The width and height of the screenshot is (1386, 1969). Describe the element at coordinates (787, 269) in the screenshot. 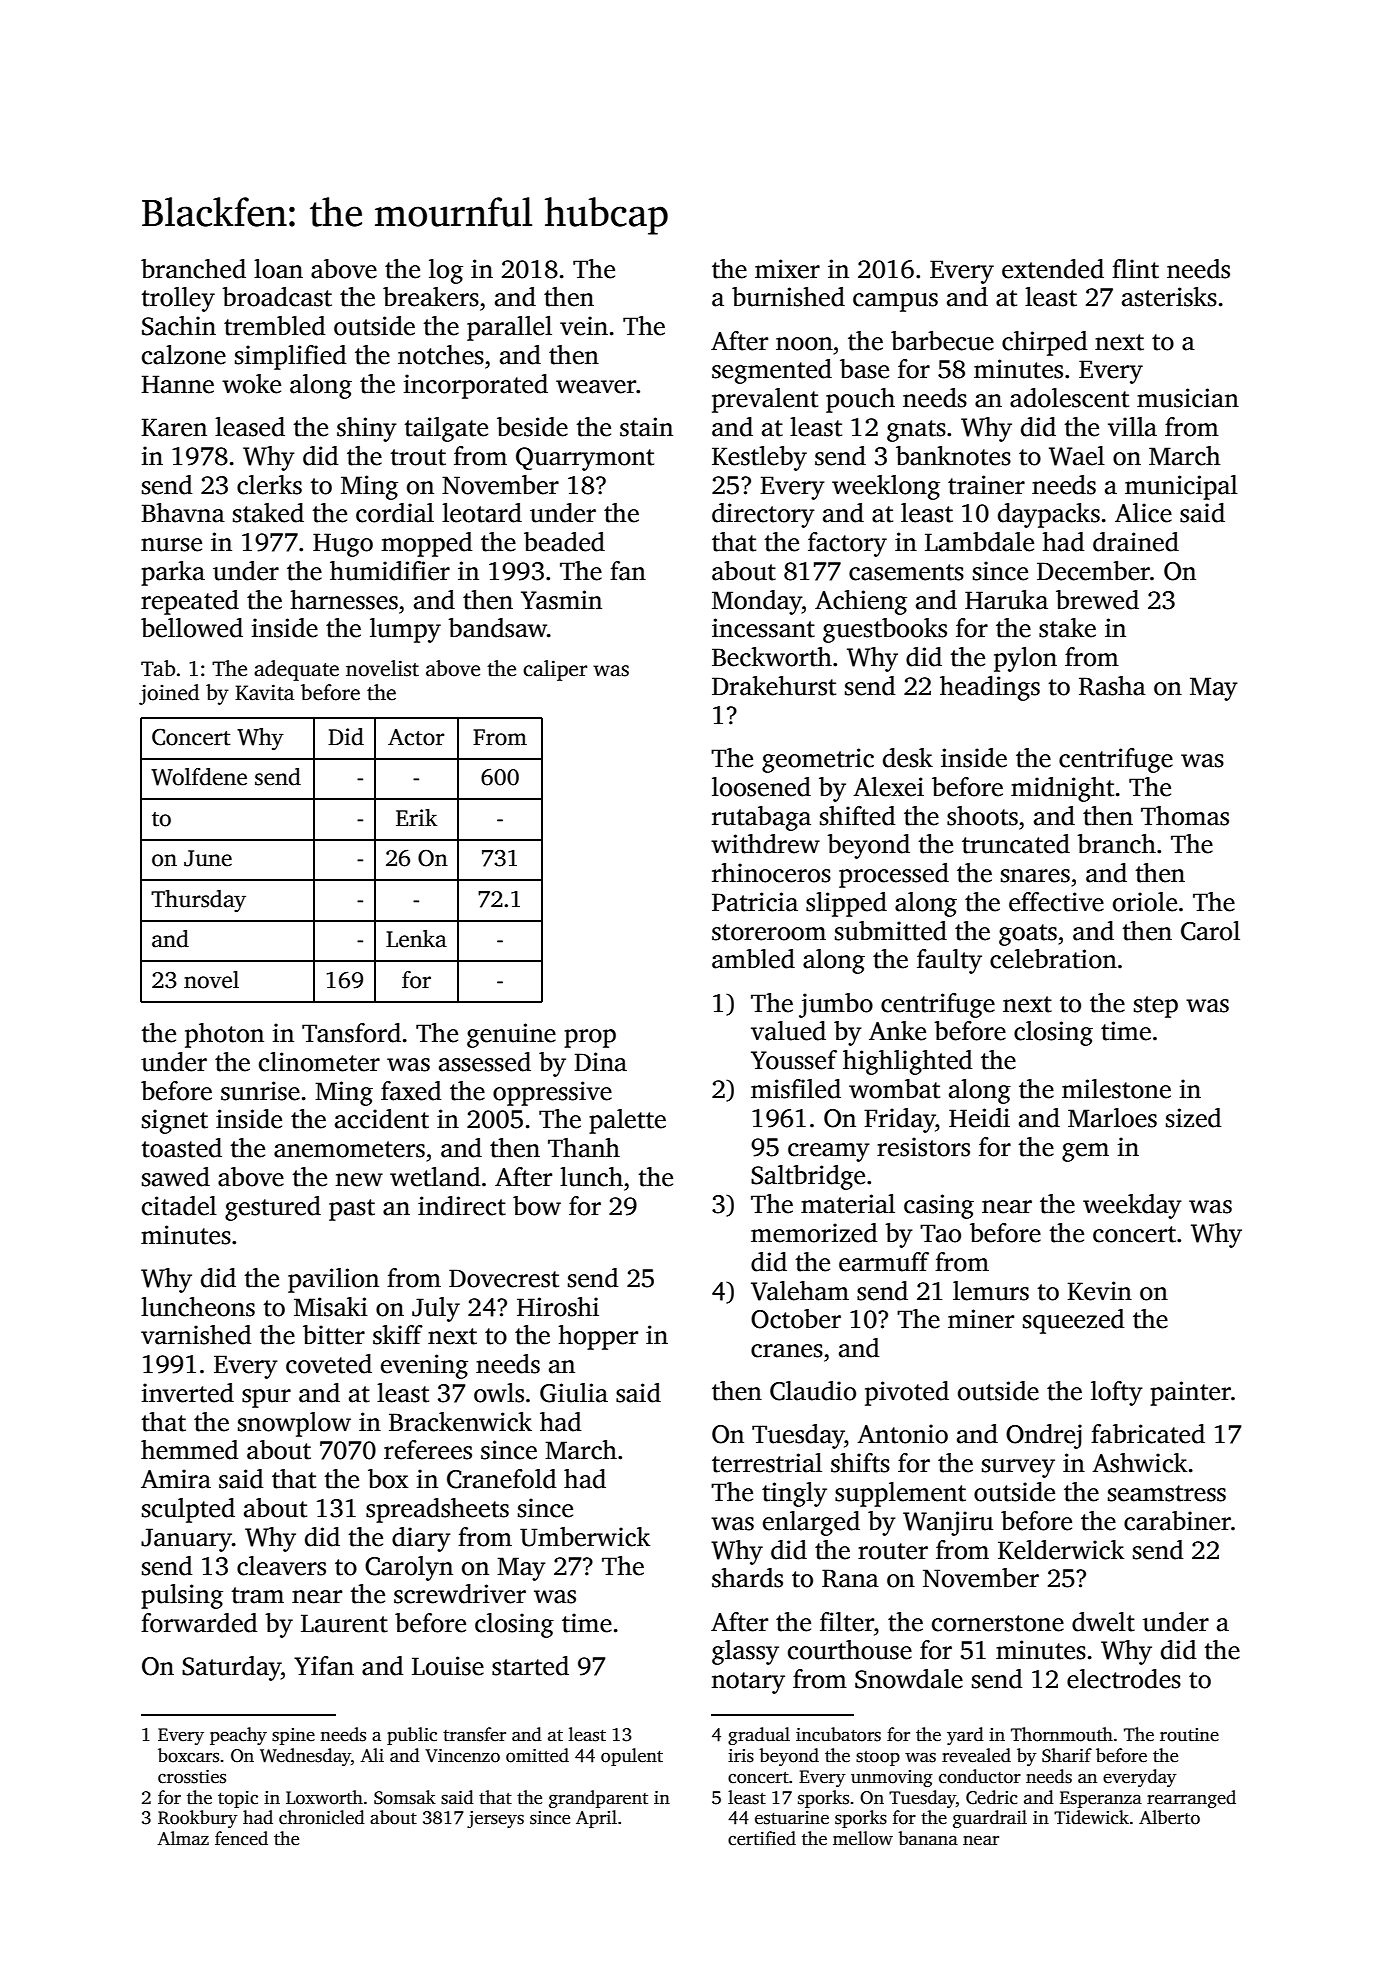

I see `mixer` at that location.
